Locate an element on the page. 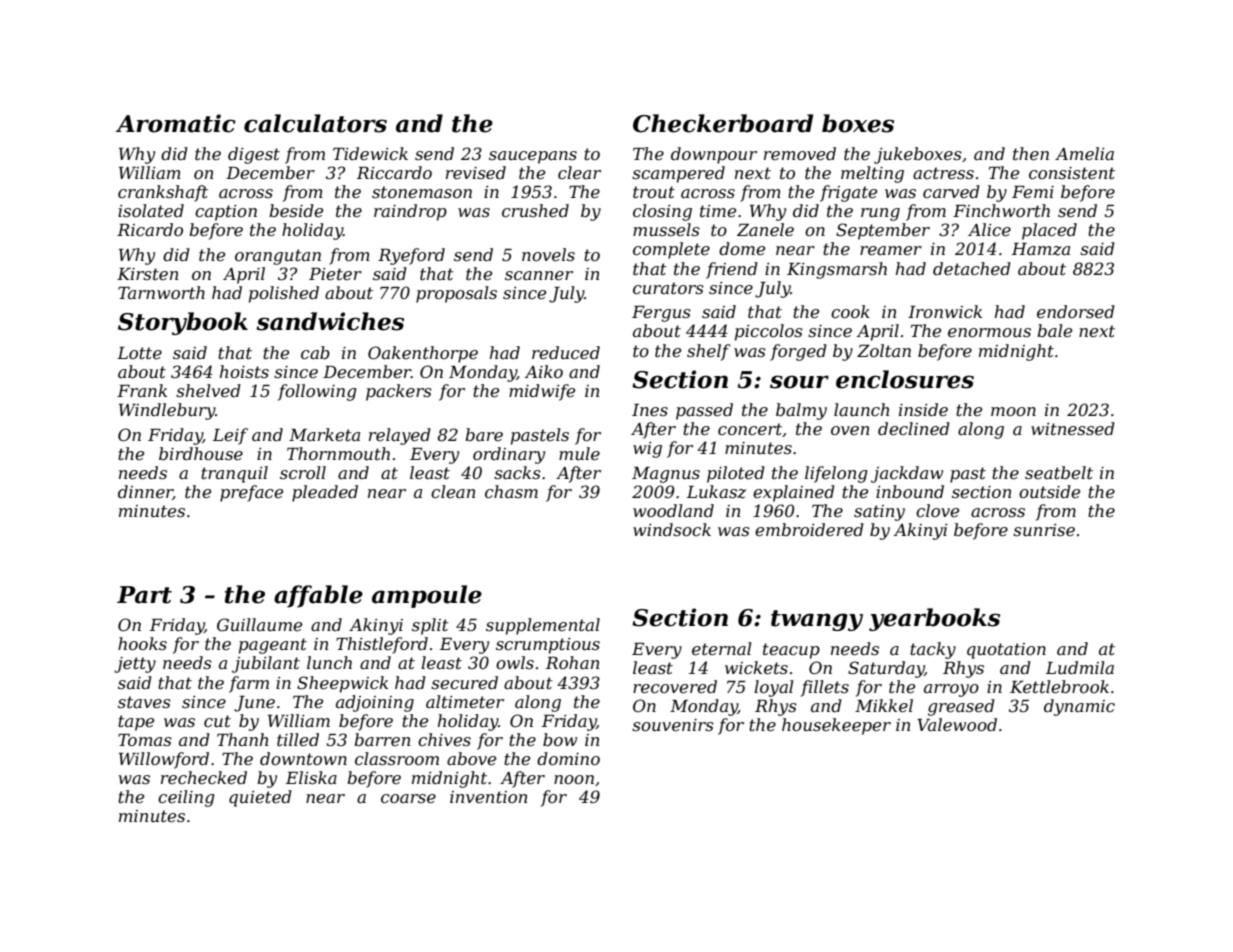 The height and width of the document is (952, 1233). Aromatic is located at coordinates (176, 123).
